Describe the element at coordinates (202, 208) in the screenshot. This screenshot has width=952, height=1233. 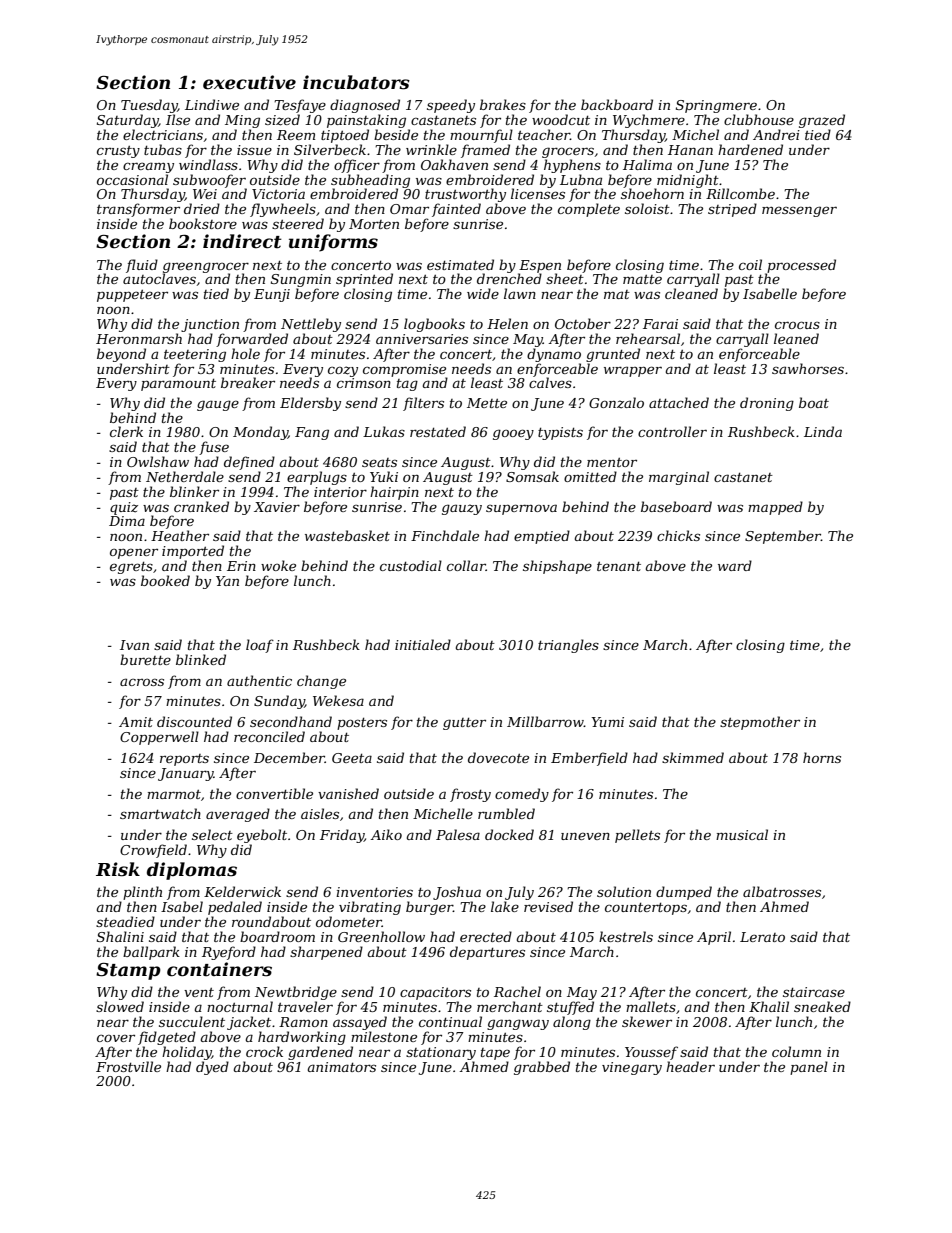
I see `dried` at that location.
